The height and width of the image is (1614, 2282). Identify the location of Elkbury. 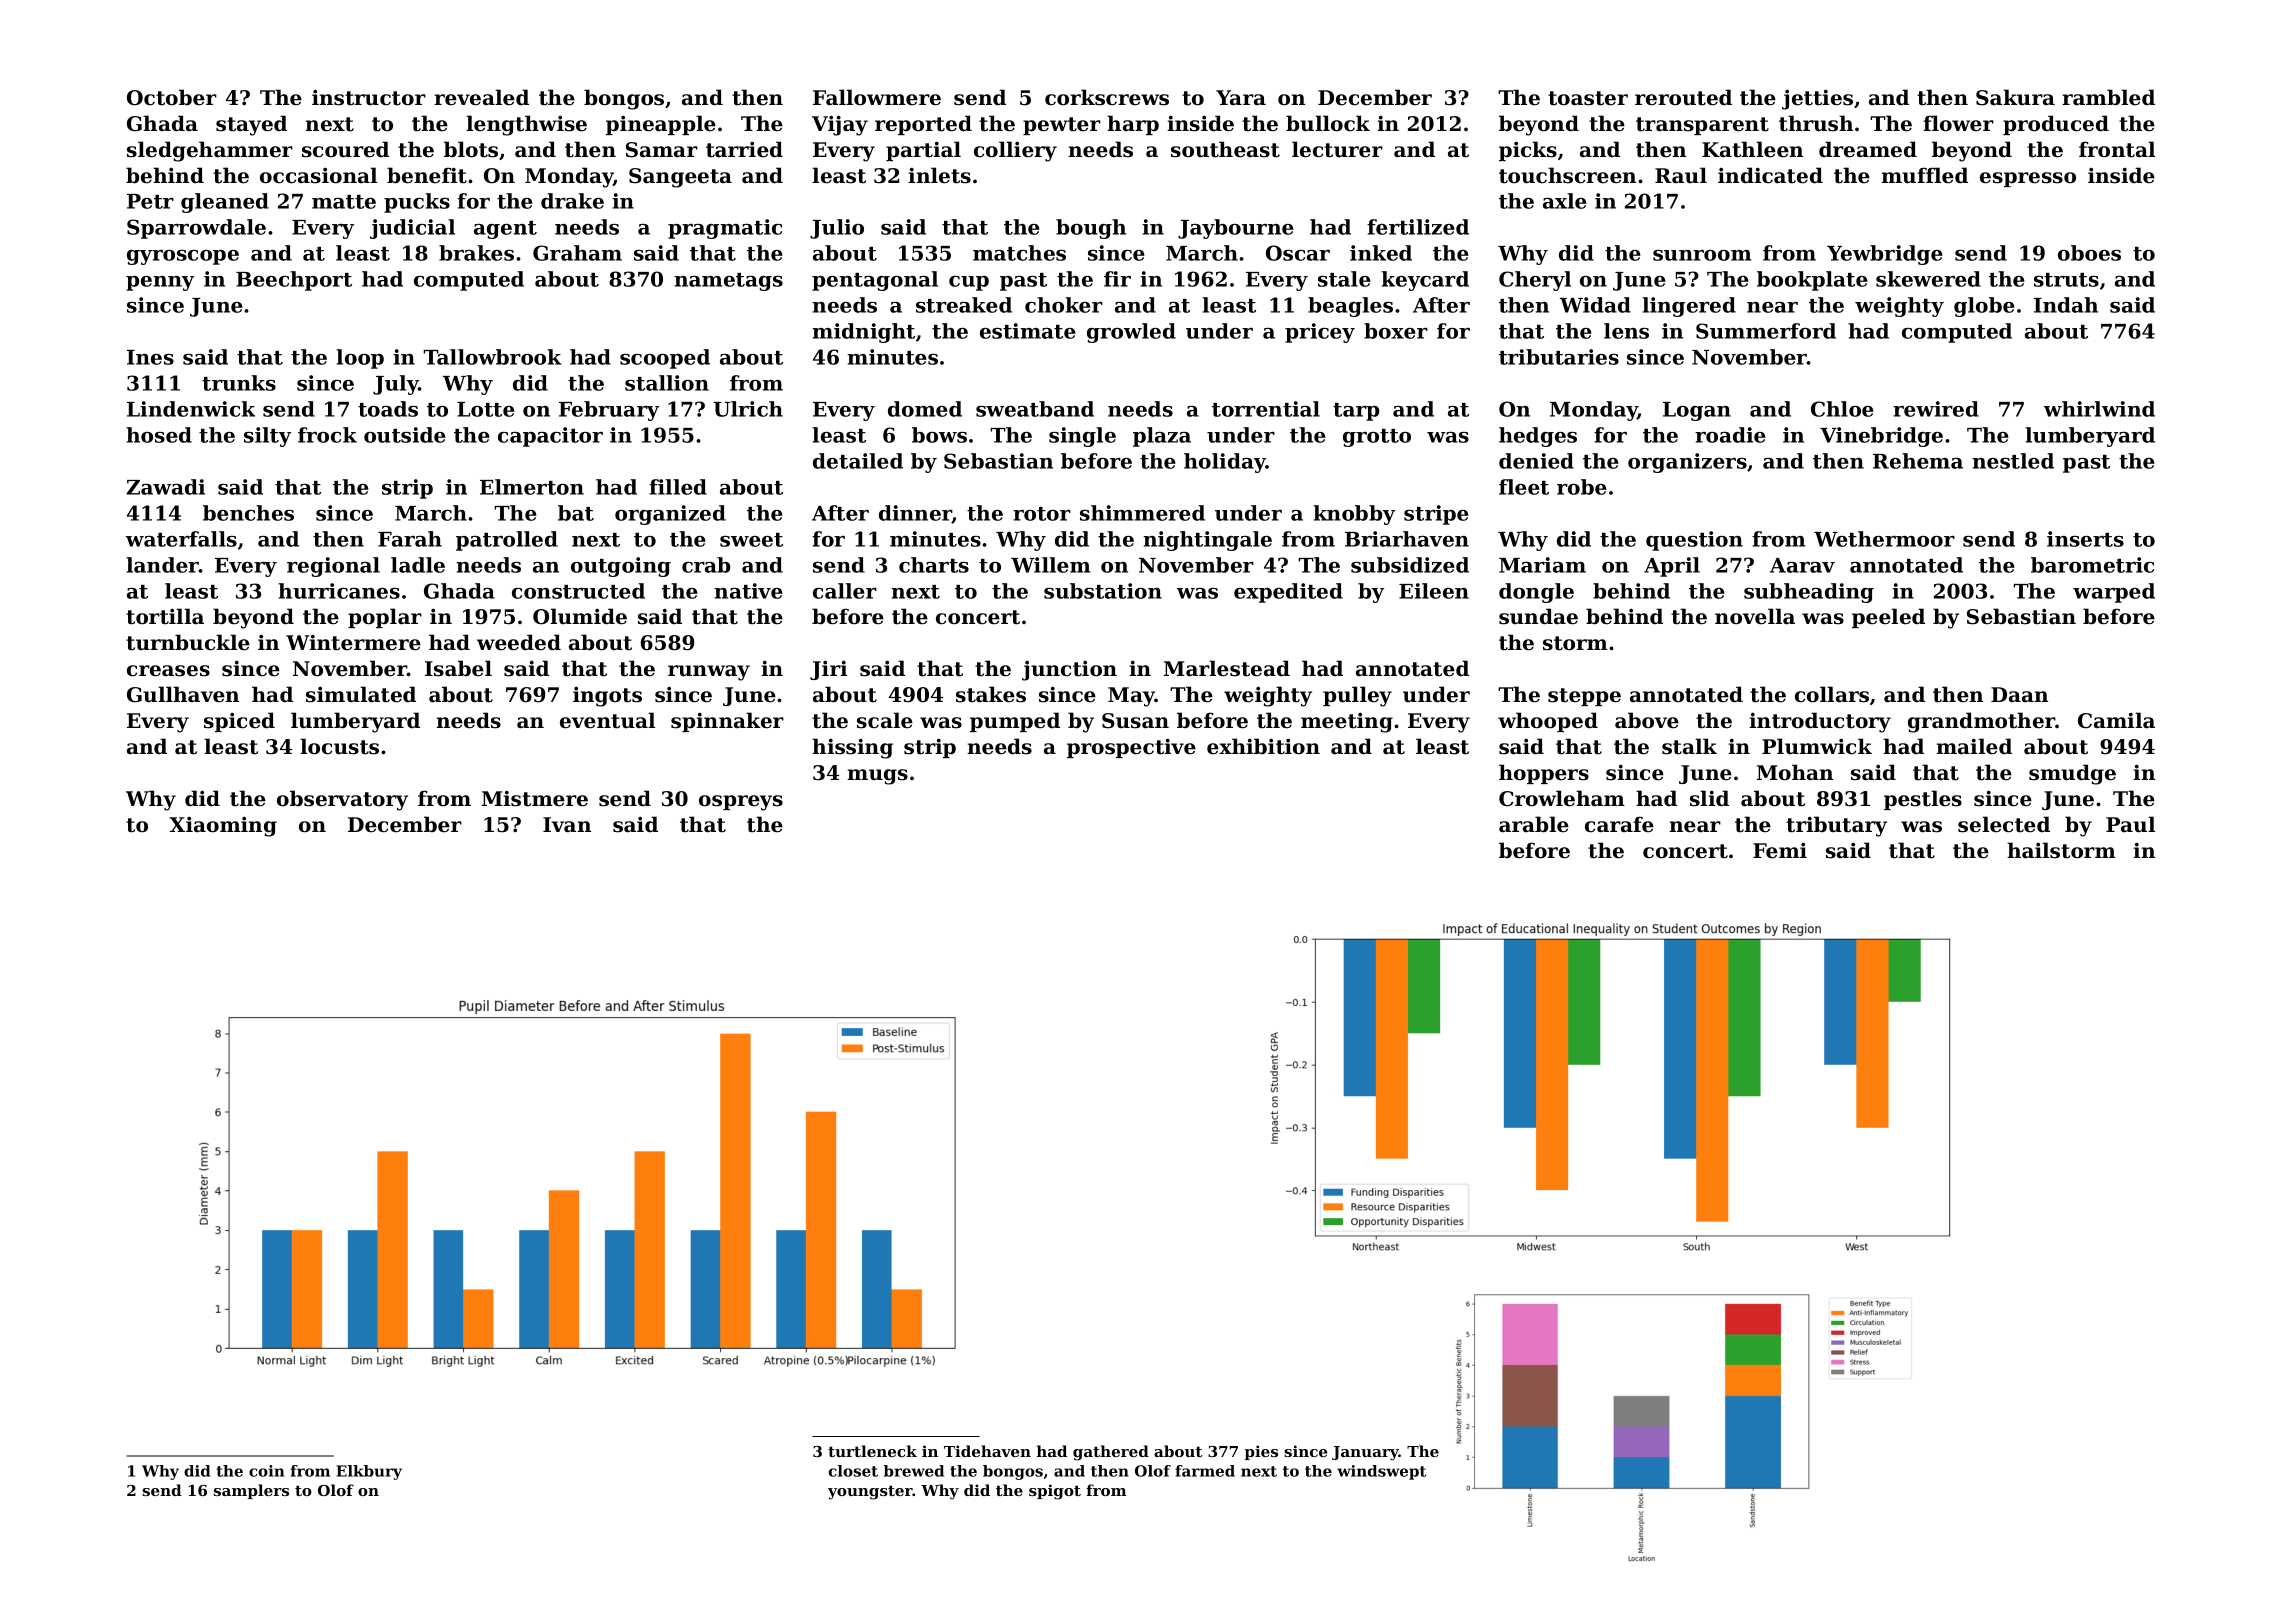
(369, 1472).
